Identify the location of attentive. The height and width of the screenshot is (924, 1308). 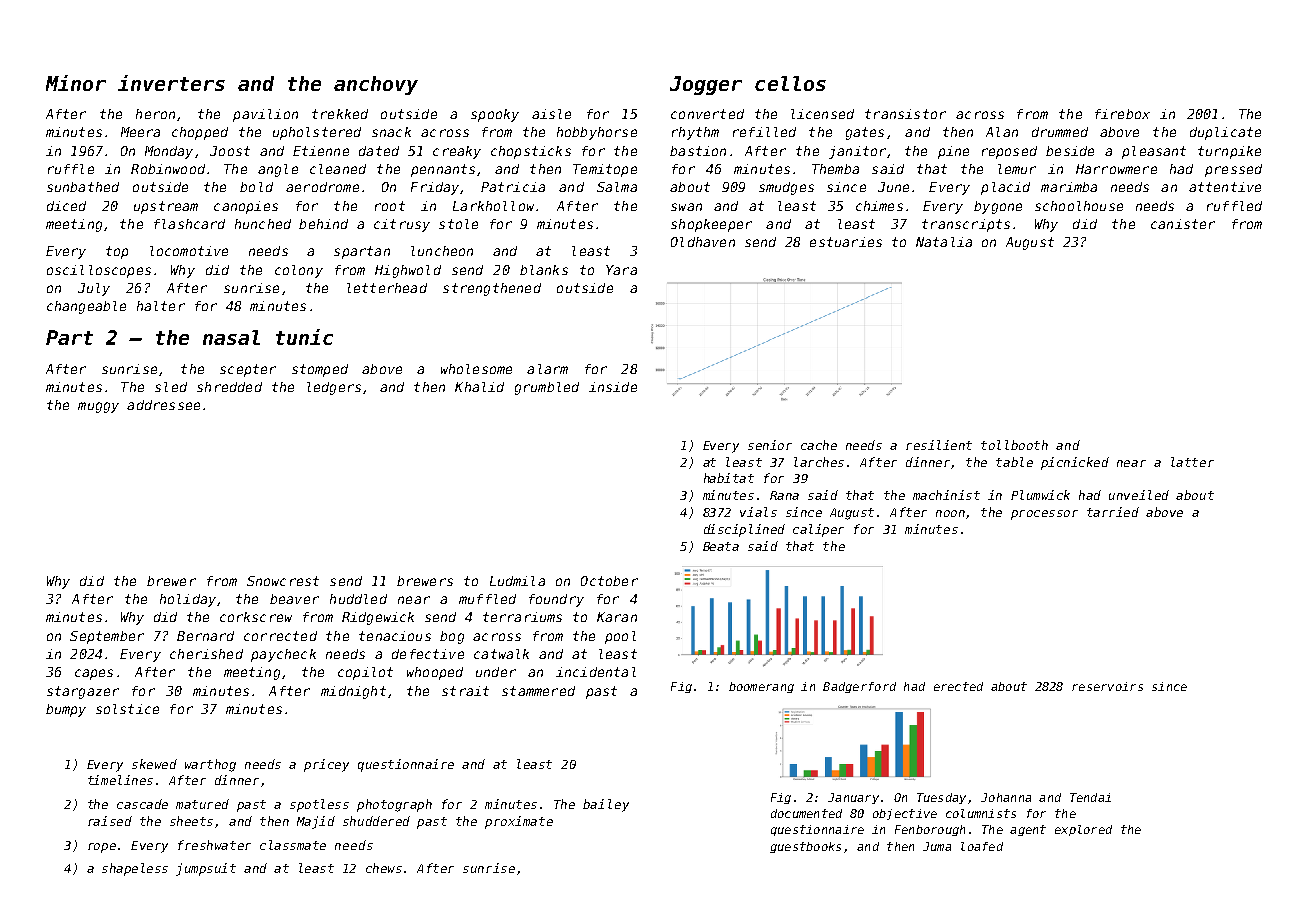
(1225, 187).
